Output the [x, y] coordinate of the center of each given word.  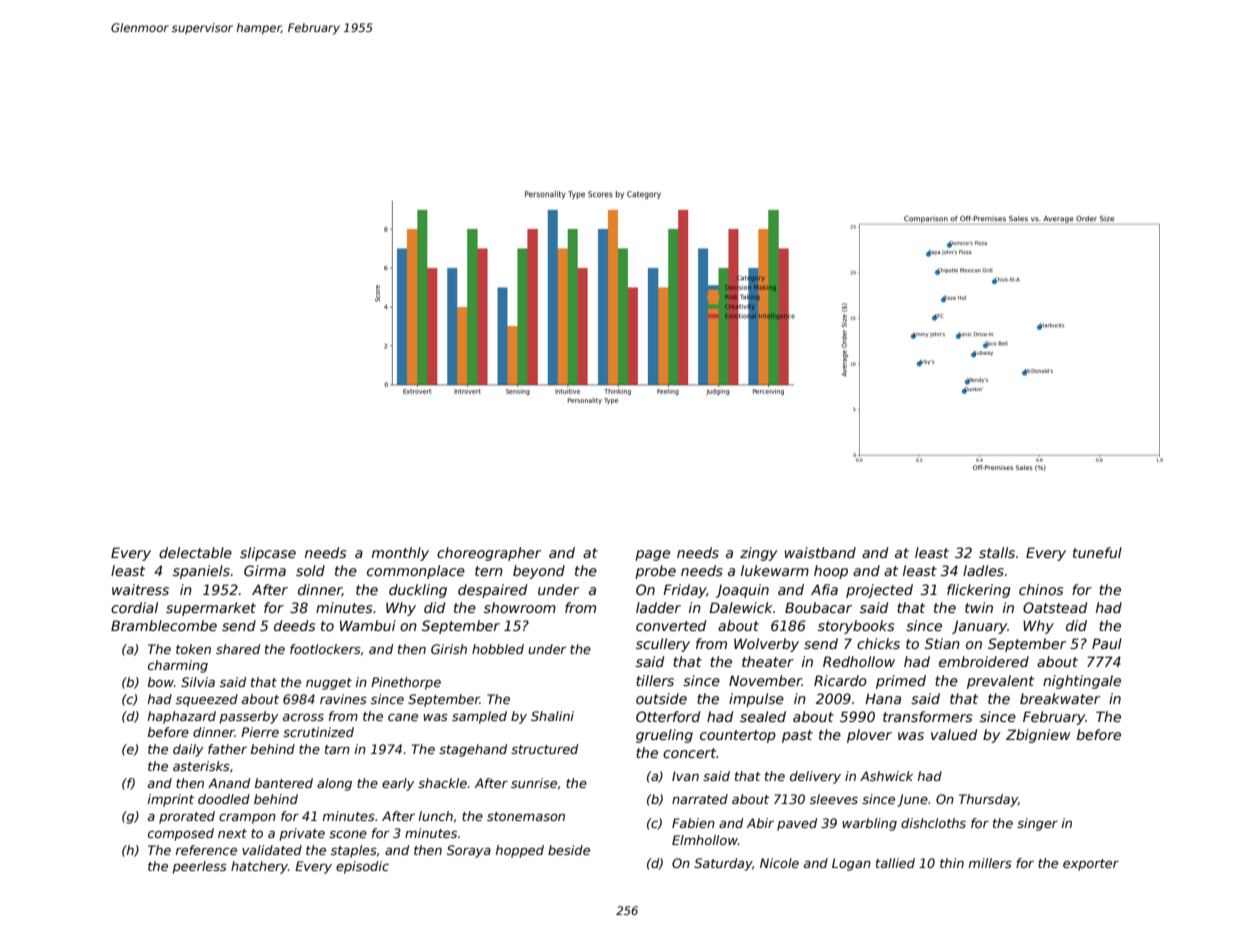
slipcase [268, 554]
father [227, 749]
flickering [978, 591]
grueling [664, 736]
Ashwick [886, 776]
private [302, 834]
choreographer [489, 554]
